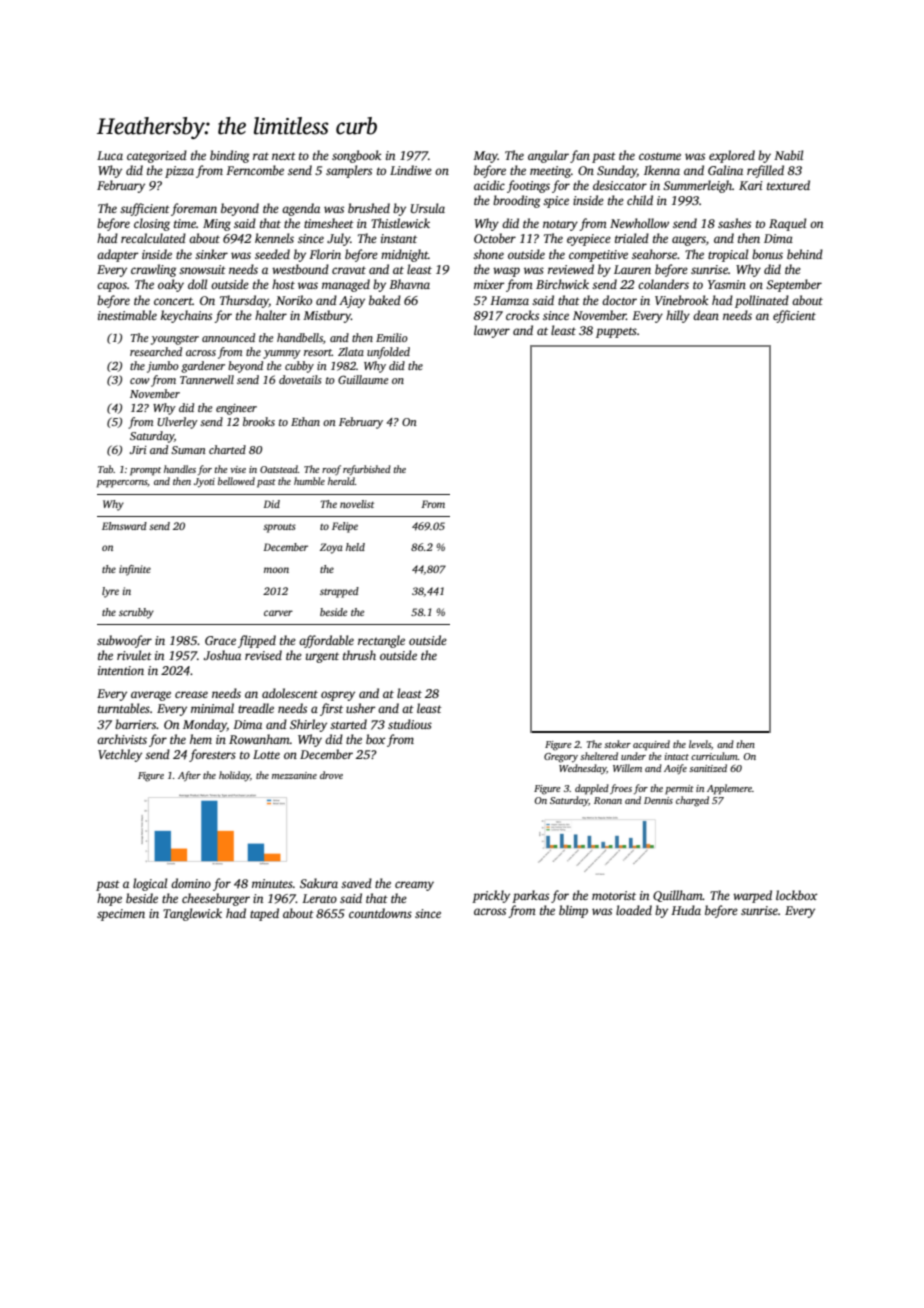  What do you see at coordinates (678, 316) in the screenshot?
I see `hilly` at bounding box center [678, 316].
